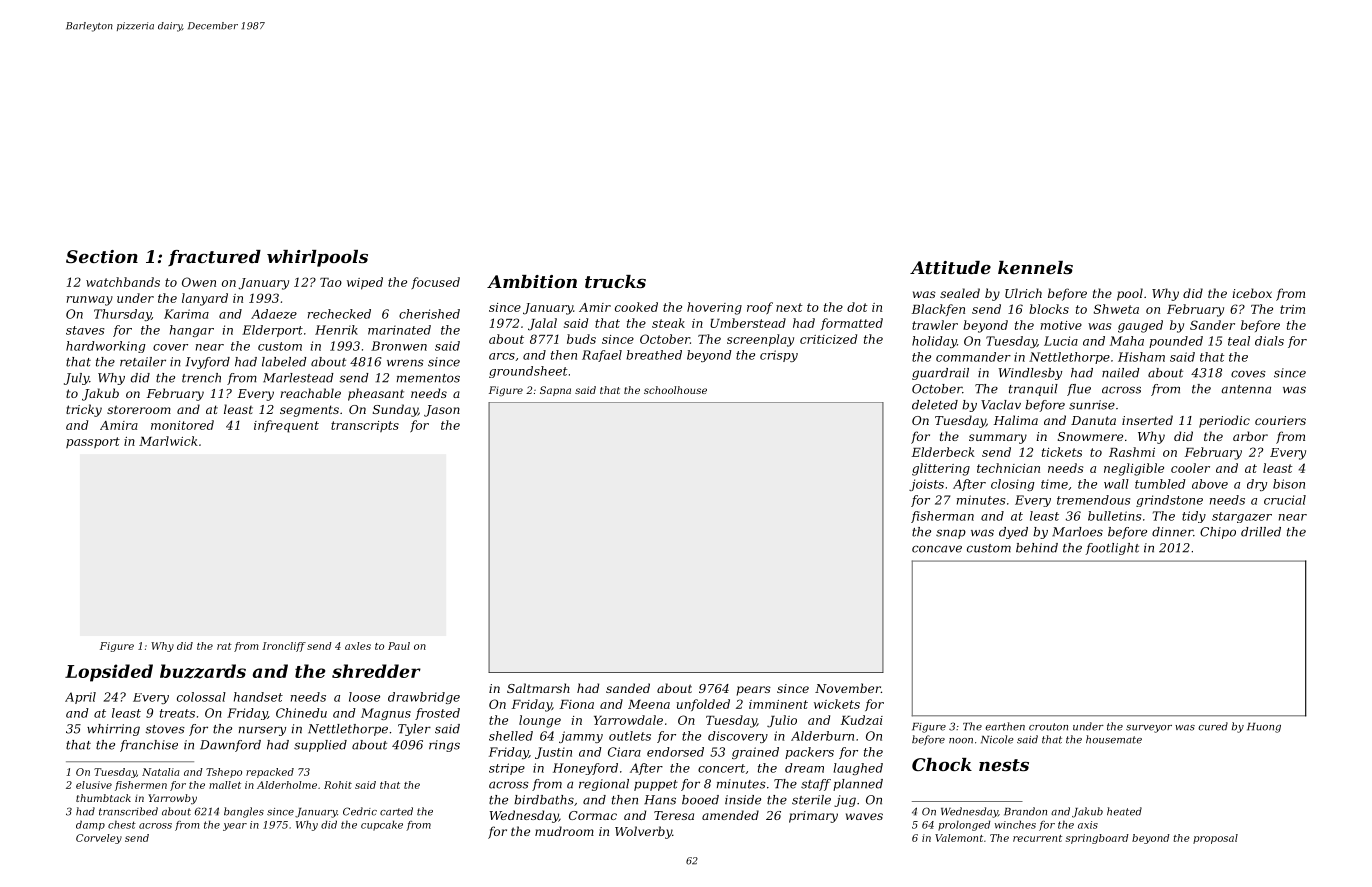  I want to click on Jalal, so click(542, 324).
